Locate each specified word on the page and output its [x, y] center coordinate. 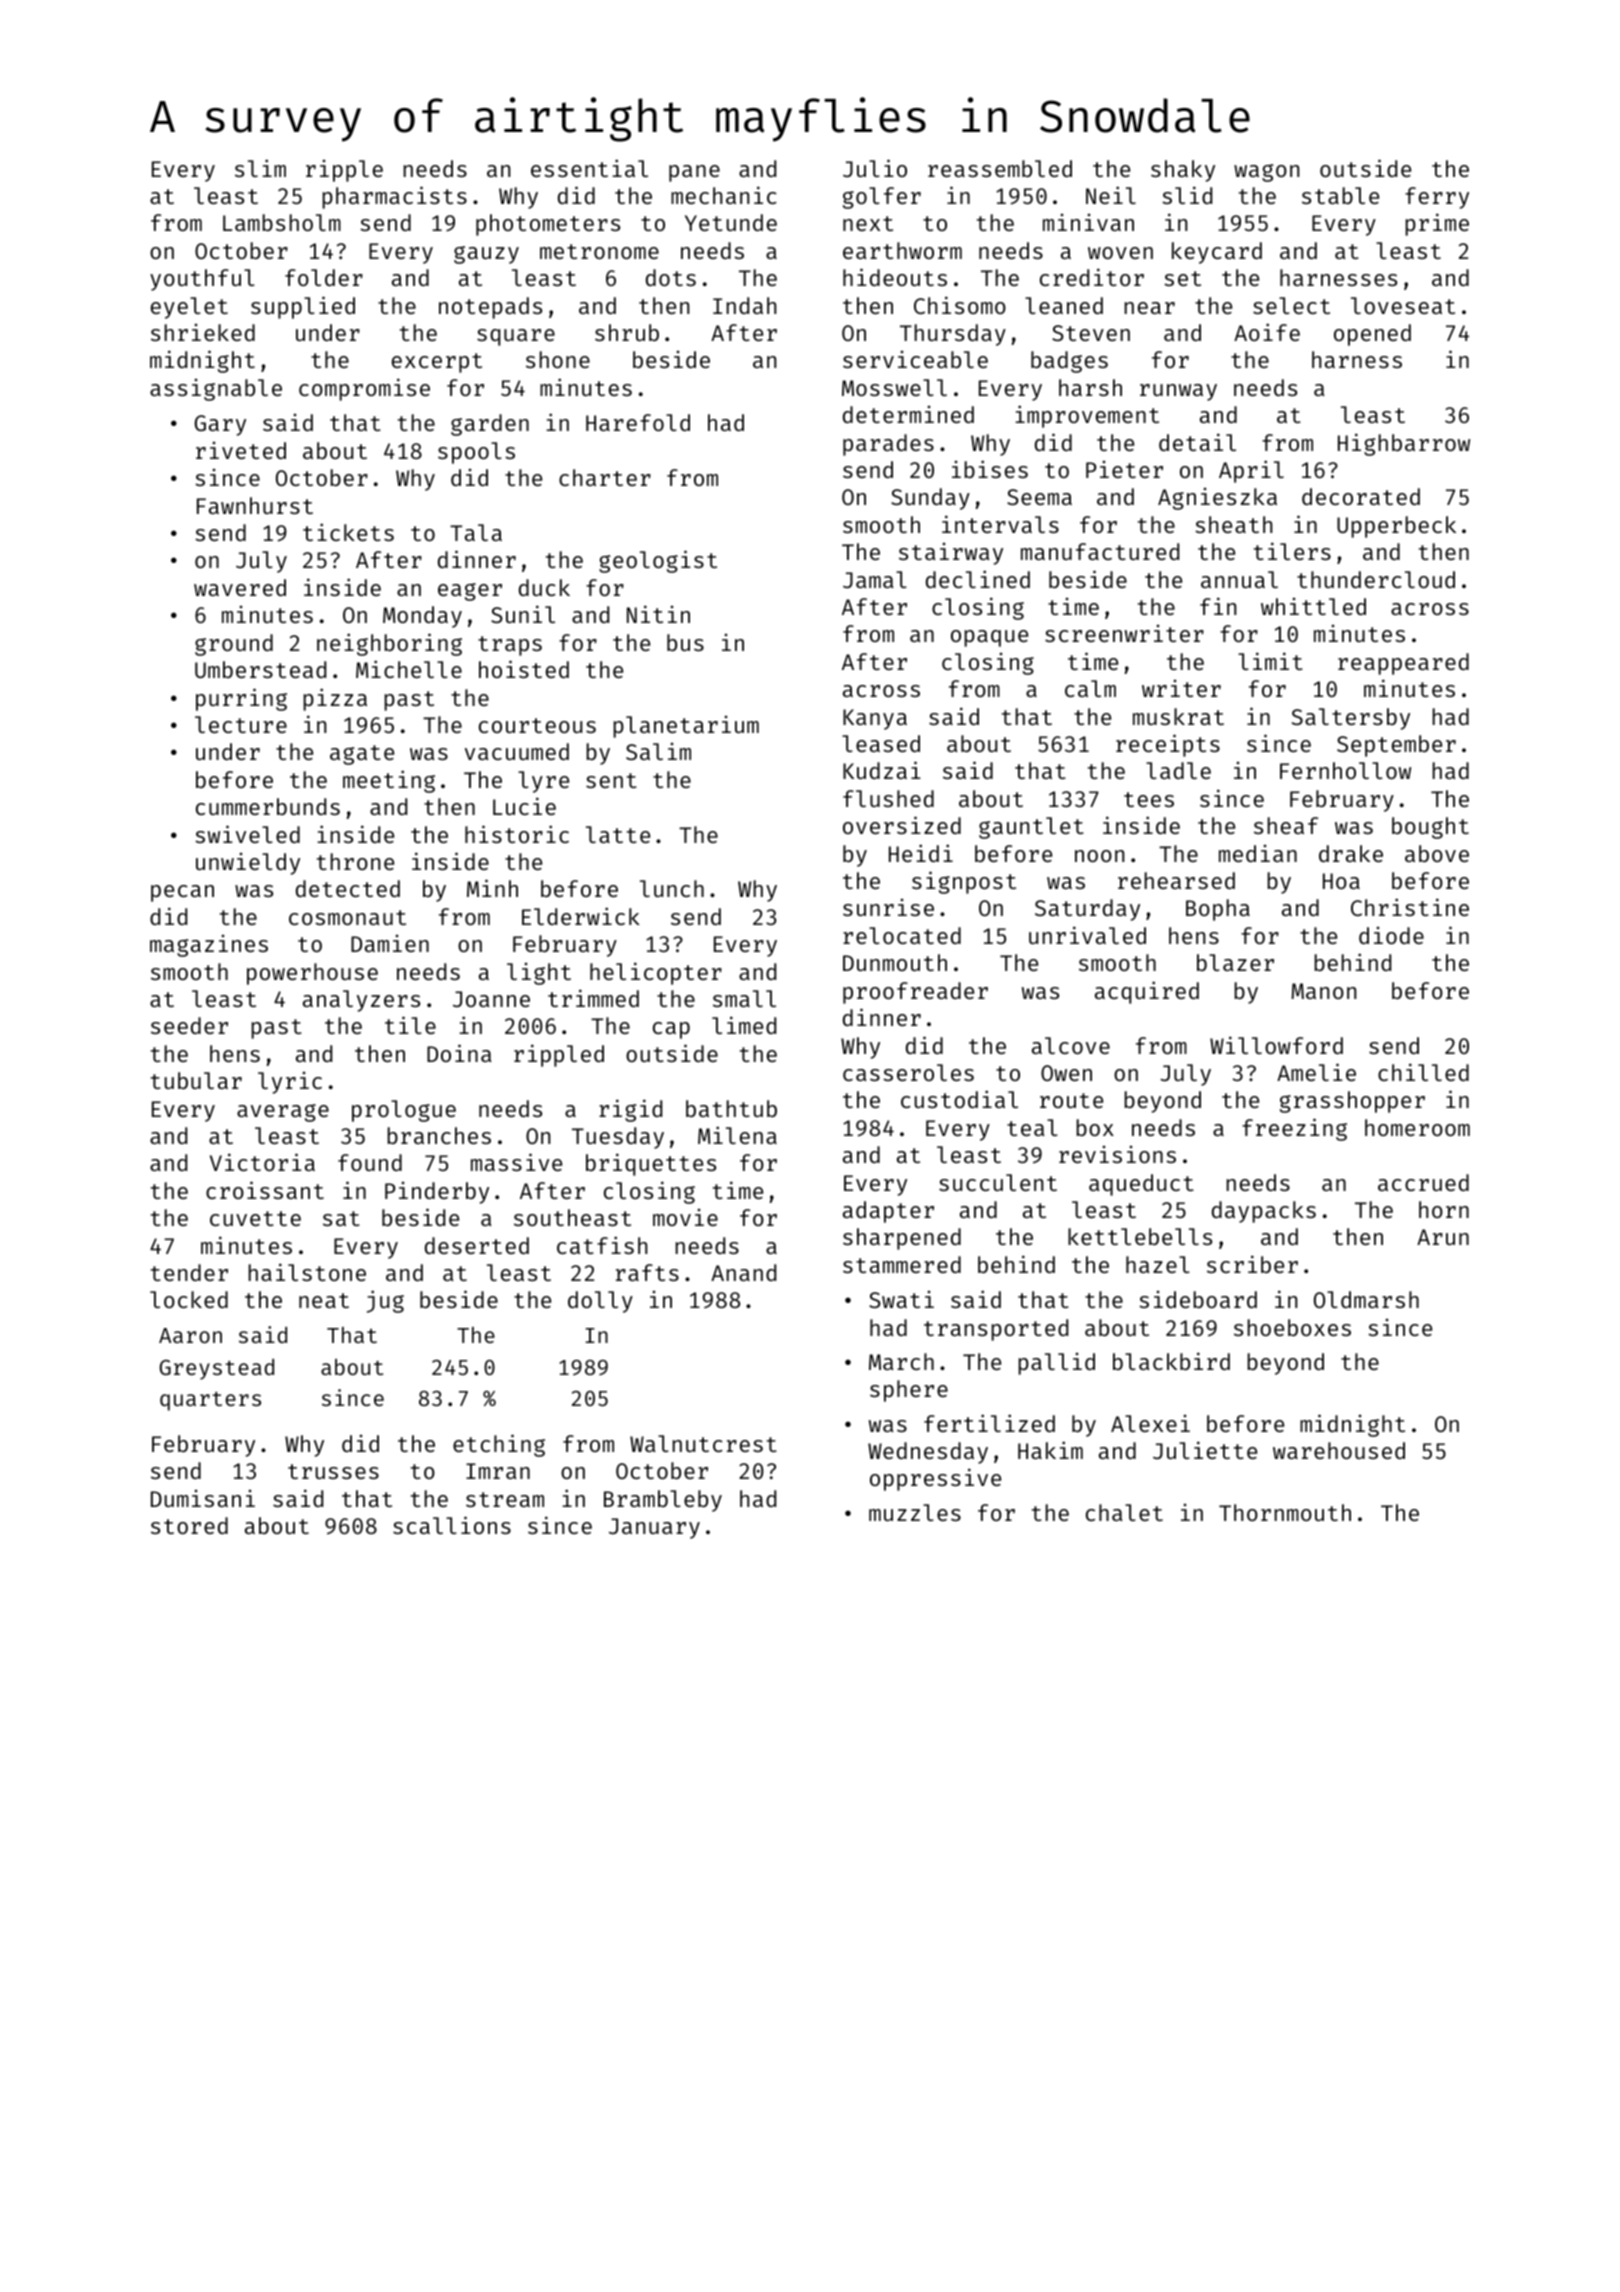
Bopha [1218, 910]
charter [605, 477]
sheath [1233, 524]
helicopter [656, 973]
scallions [452, 1525]
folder [324, 277]
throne [355, 861]
